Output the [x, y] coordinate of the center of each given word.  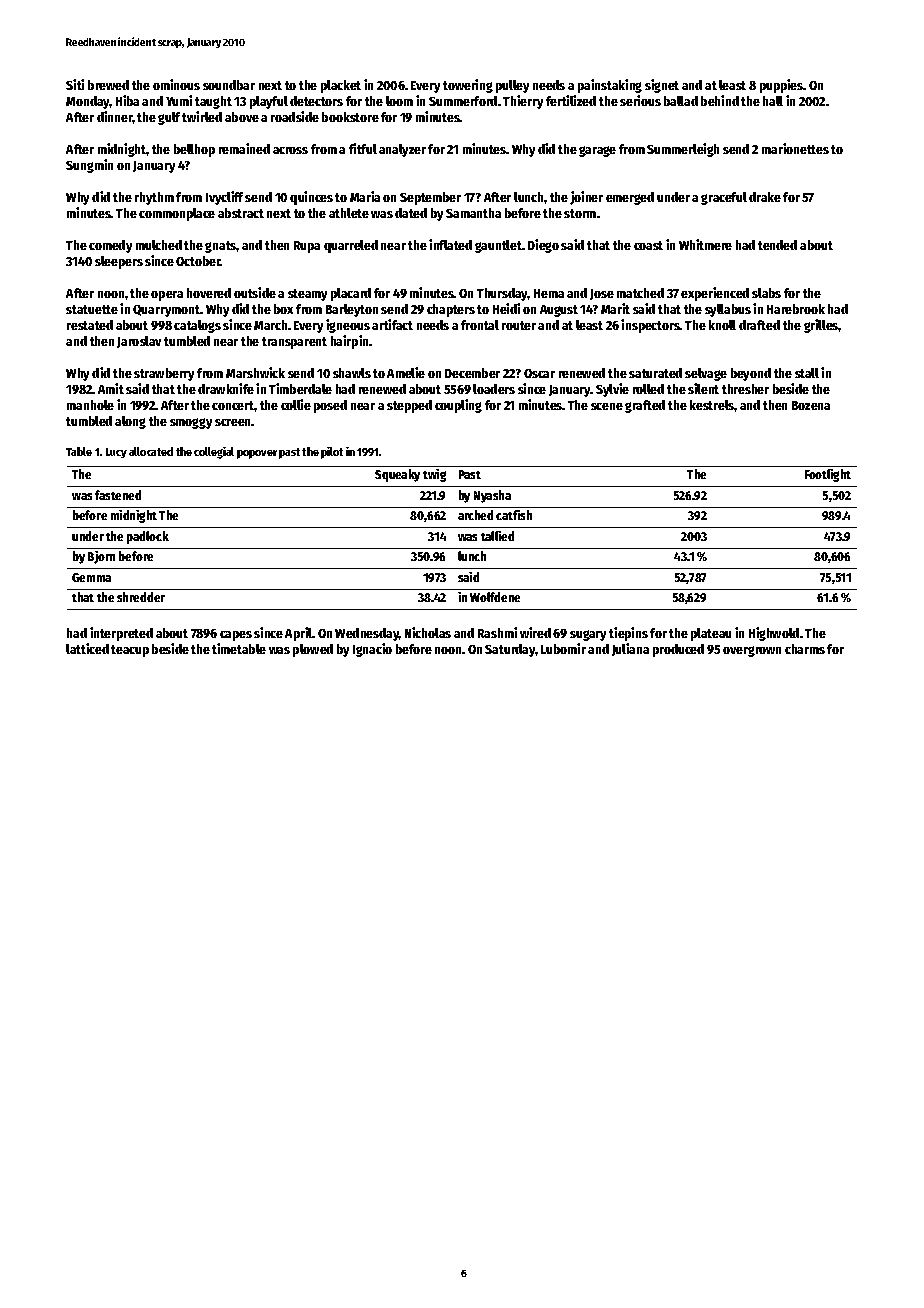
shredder [141, 597]
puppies [782, 86]
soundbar [229, 85]
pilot [332, 453]
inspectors [650, 326]
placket [341, 86]
